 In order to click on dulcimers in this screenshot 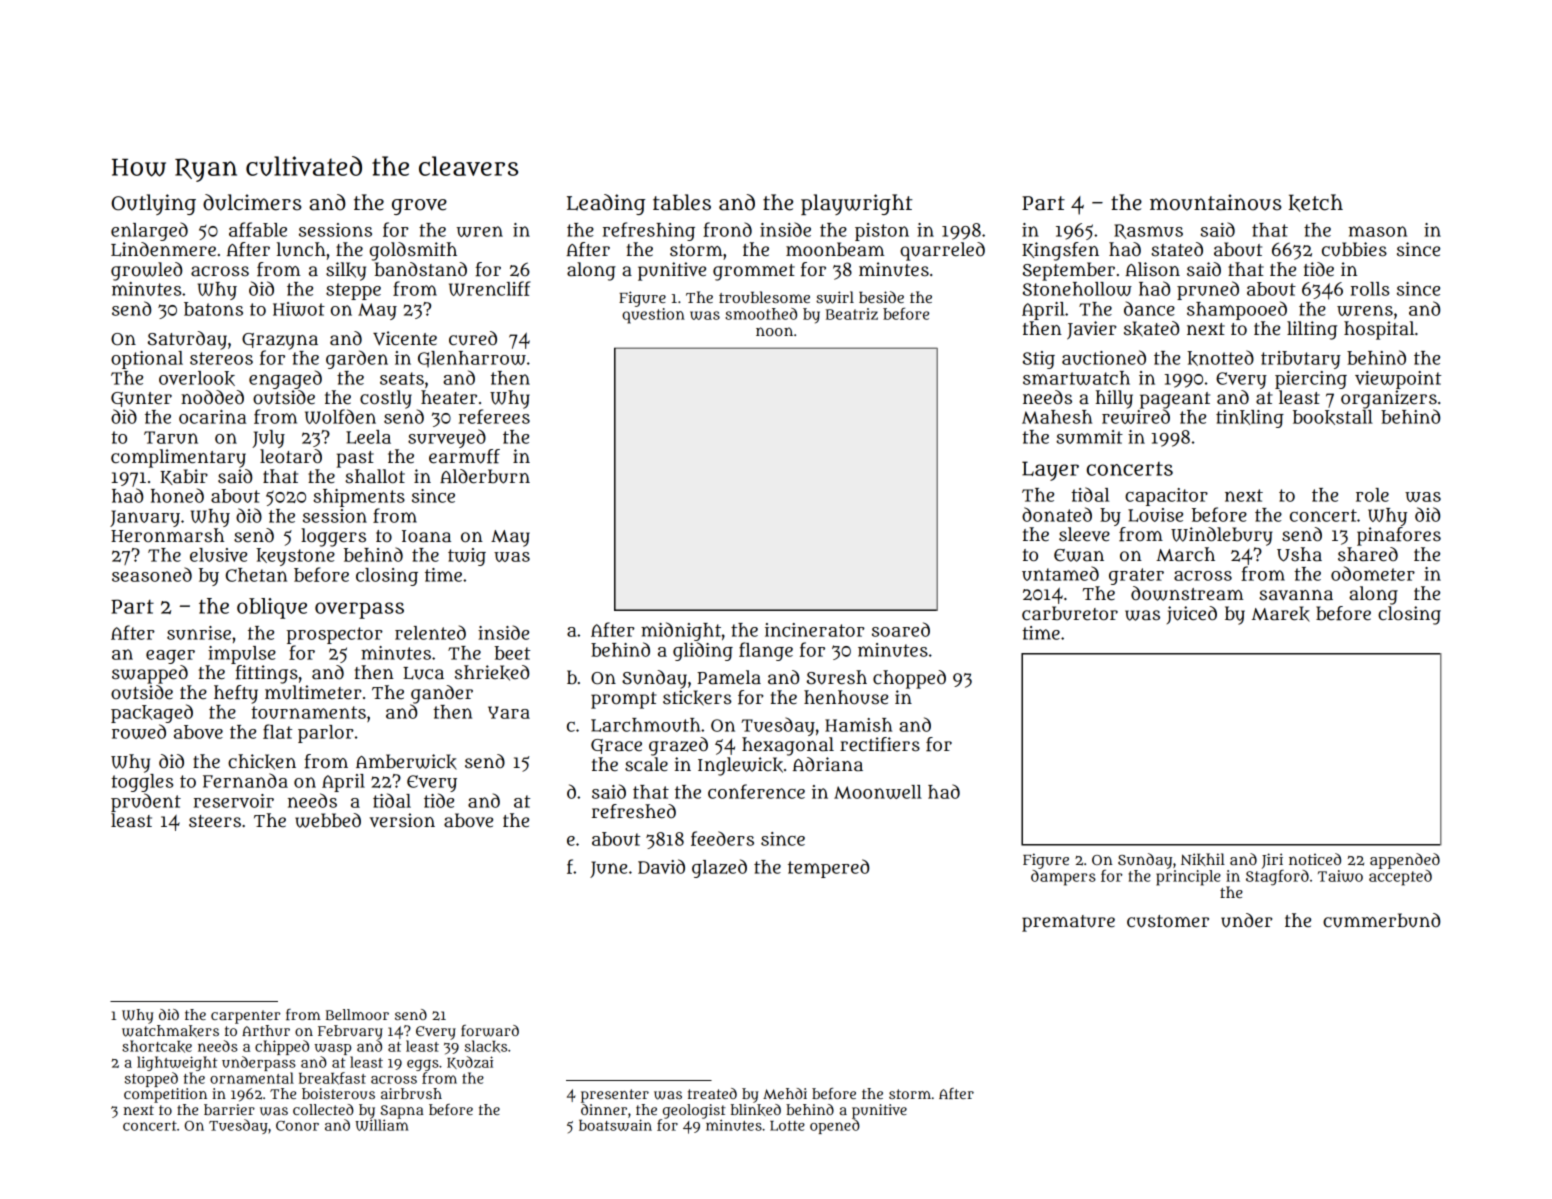, I will do `click(252, 202)`.
